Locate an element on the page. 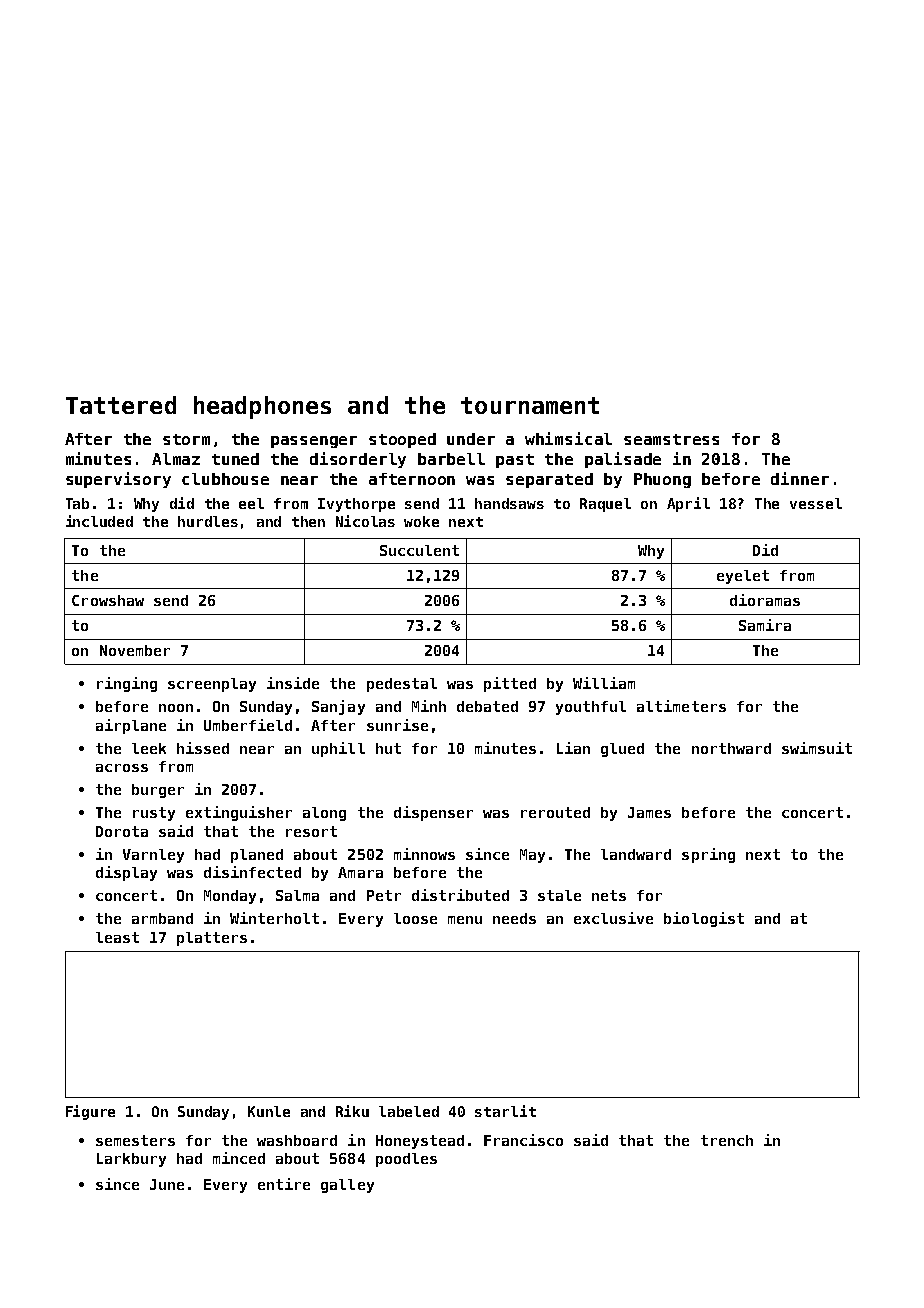  galley is located at coordinates (347, 1186).
